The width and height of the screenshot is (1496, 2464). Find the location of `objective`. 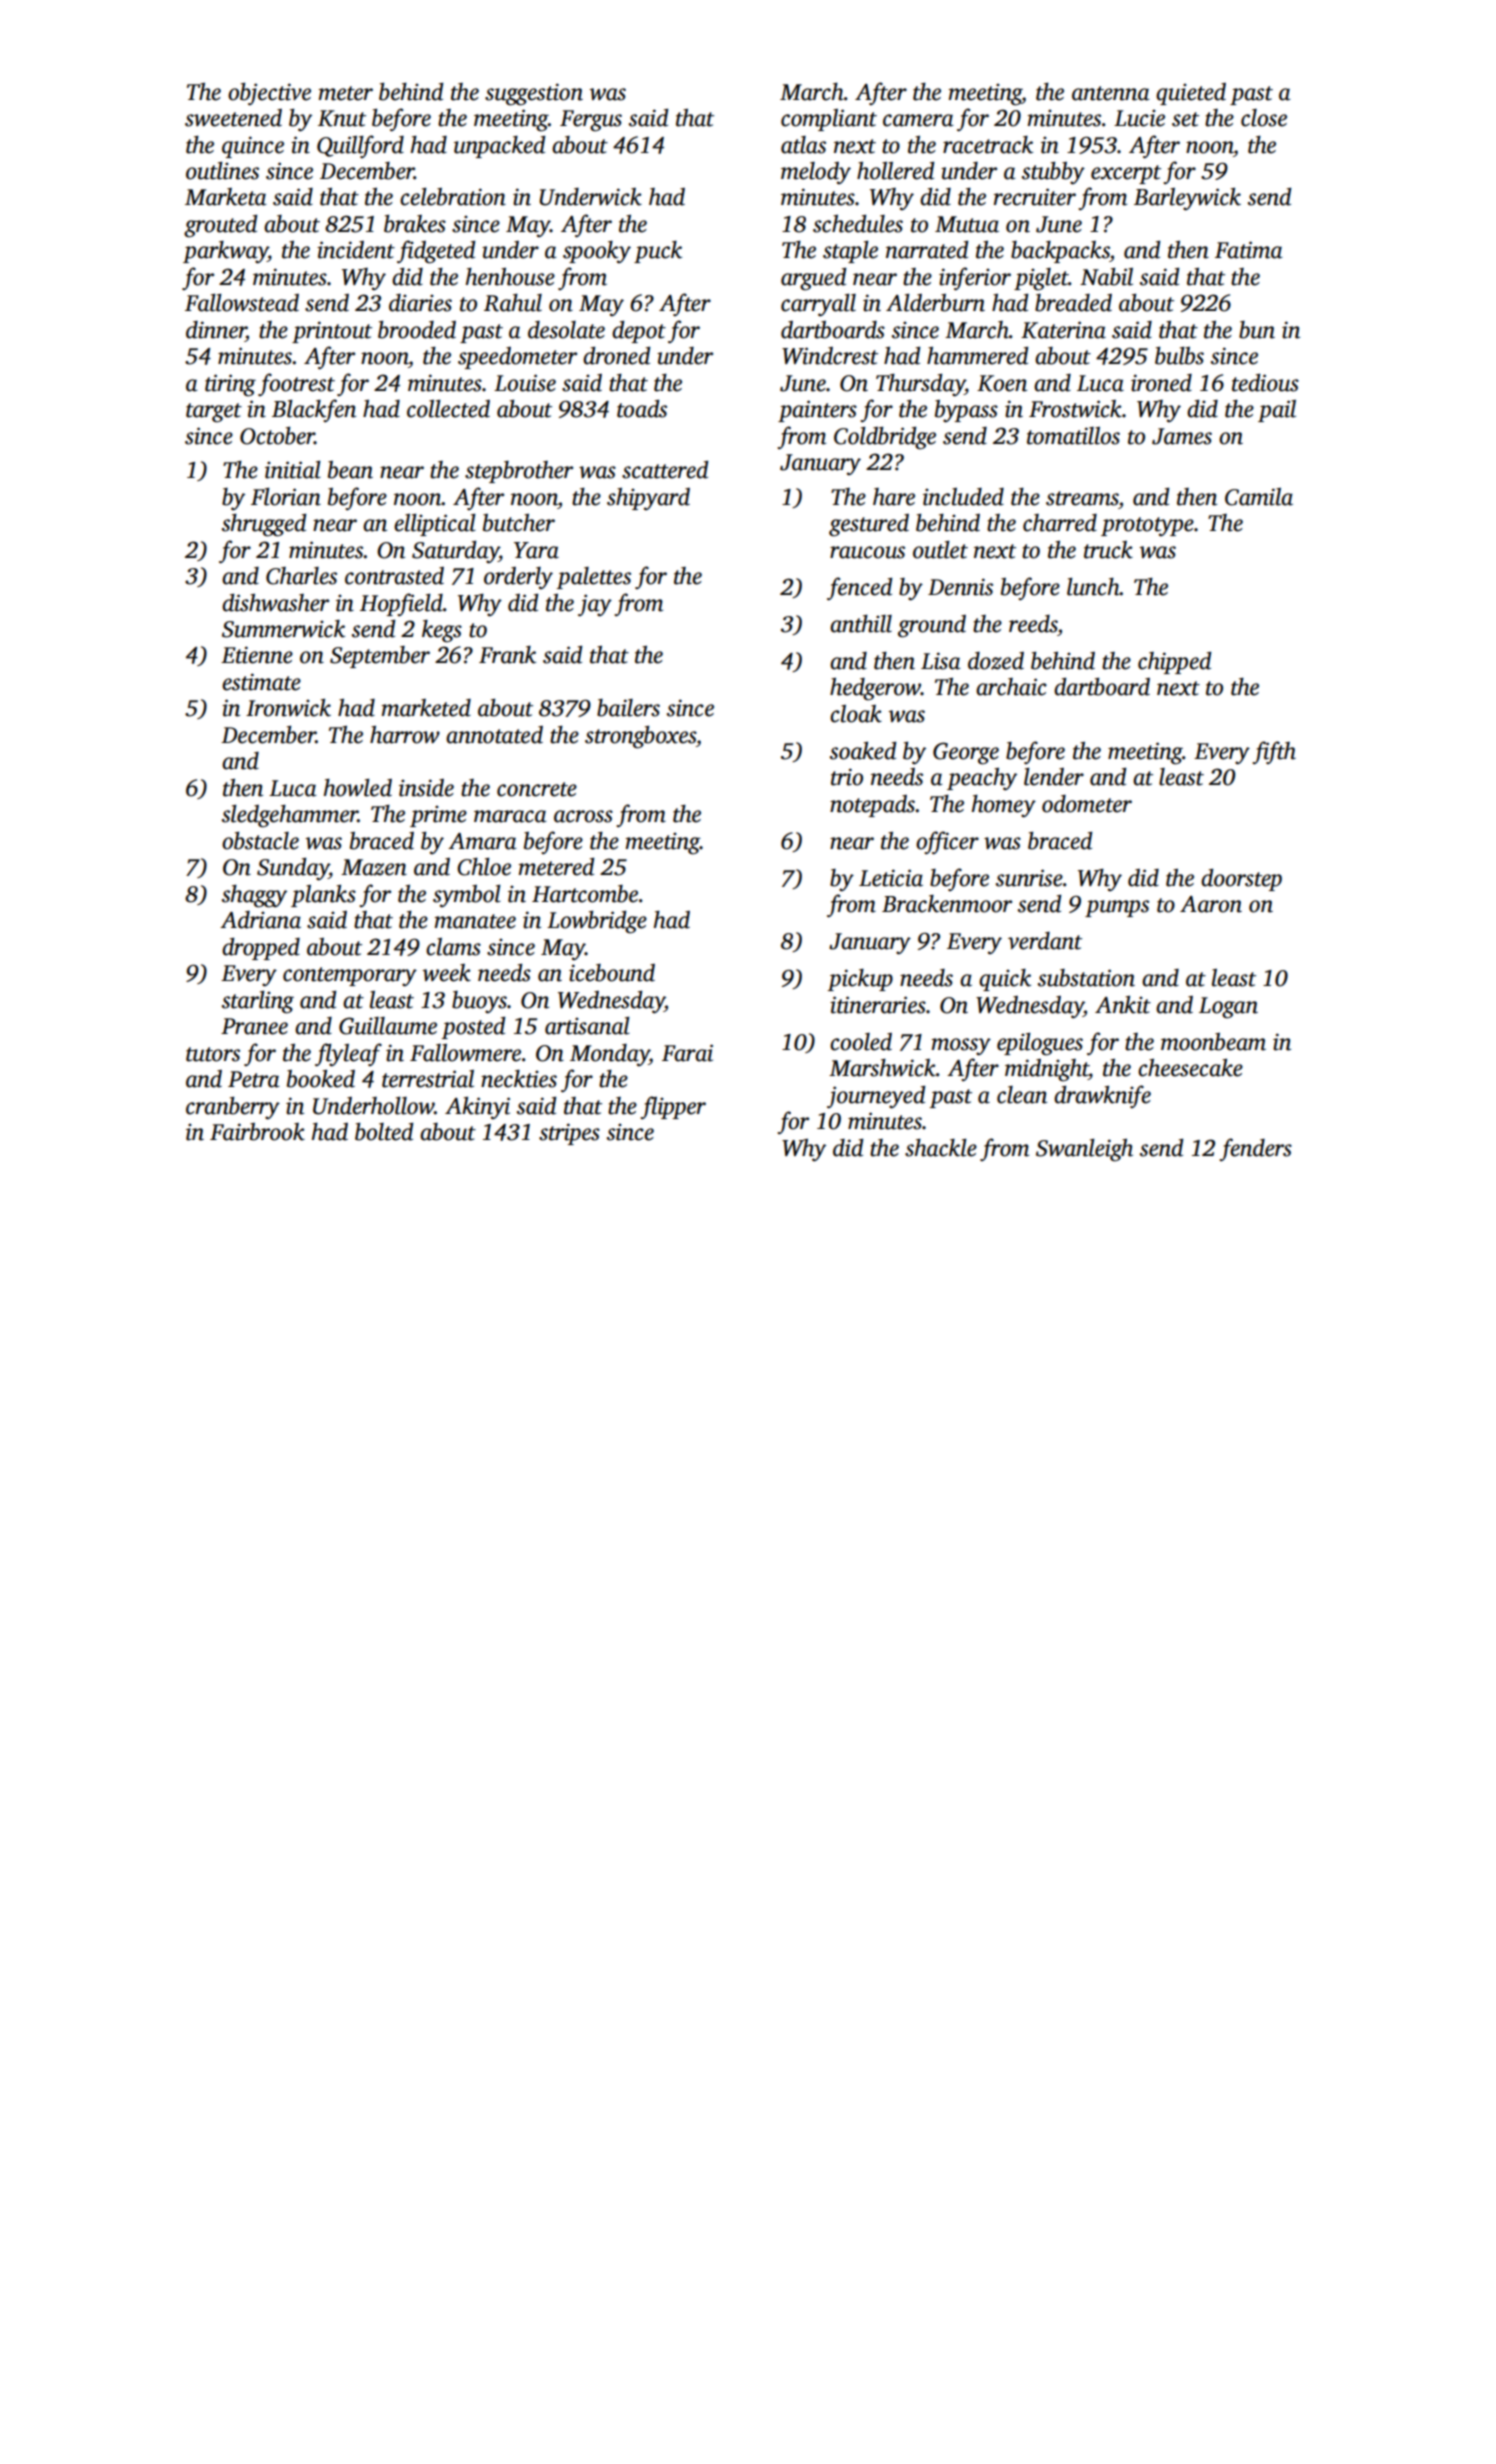

objective is located at coordinates (269, 94).
